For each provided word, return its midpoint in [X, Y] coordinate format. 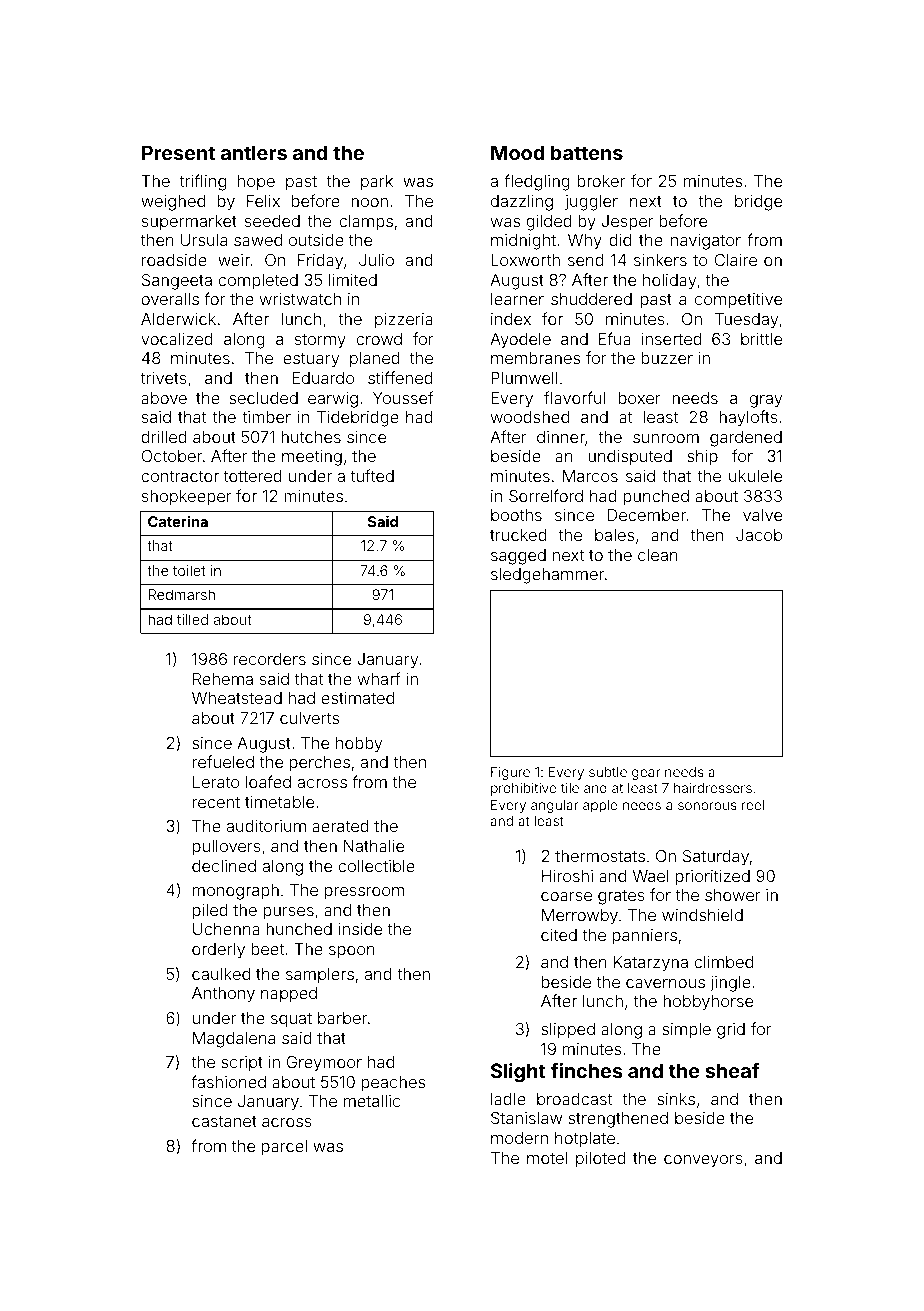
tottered [253, 476]
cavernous [665, 983]
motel [547, 1158]
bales [614, 535]
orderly [218, 951]
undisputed [630, 457]
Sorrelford [546, 495]
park [377, 183]
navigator [706, 242]
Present [178, 152]
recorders [270, 659]
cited [559, 935]
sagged [518, 557]
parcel [284, 1148]
